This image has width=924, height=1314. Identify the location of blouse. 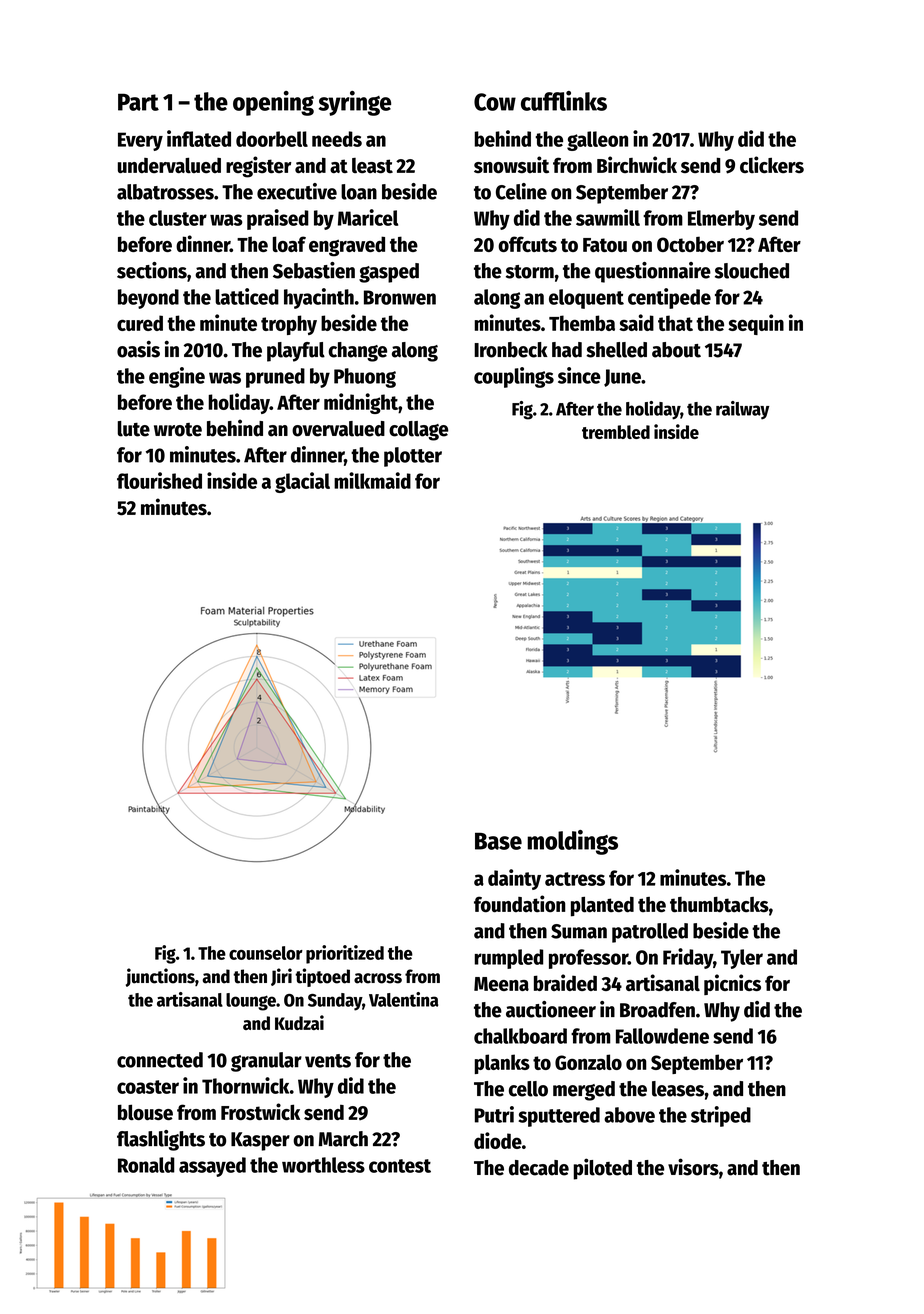
(145, 1112).
